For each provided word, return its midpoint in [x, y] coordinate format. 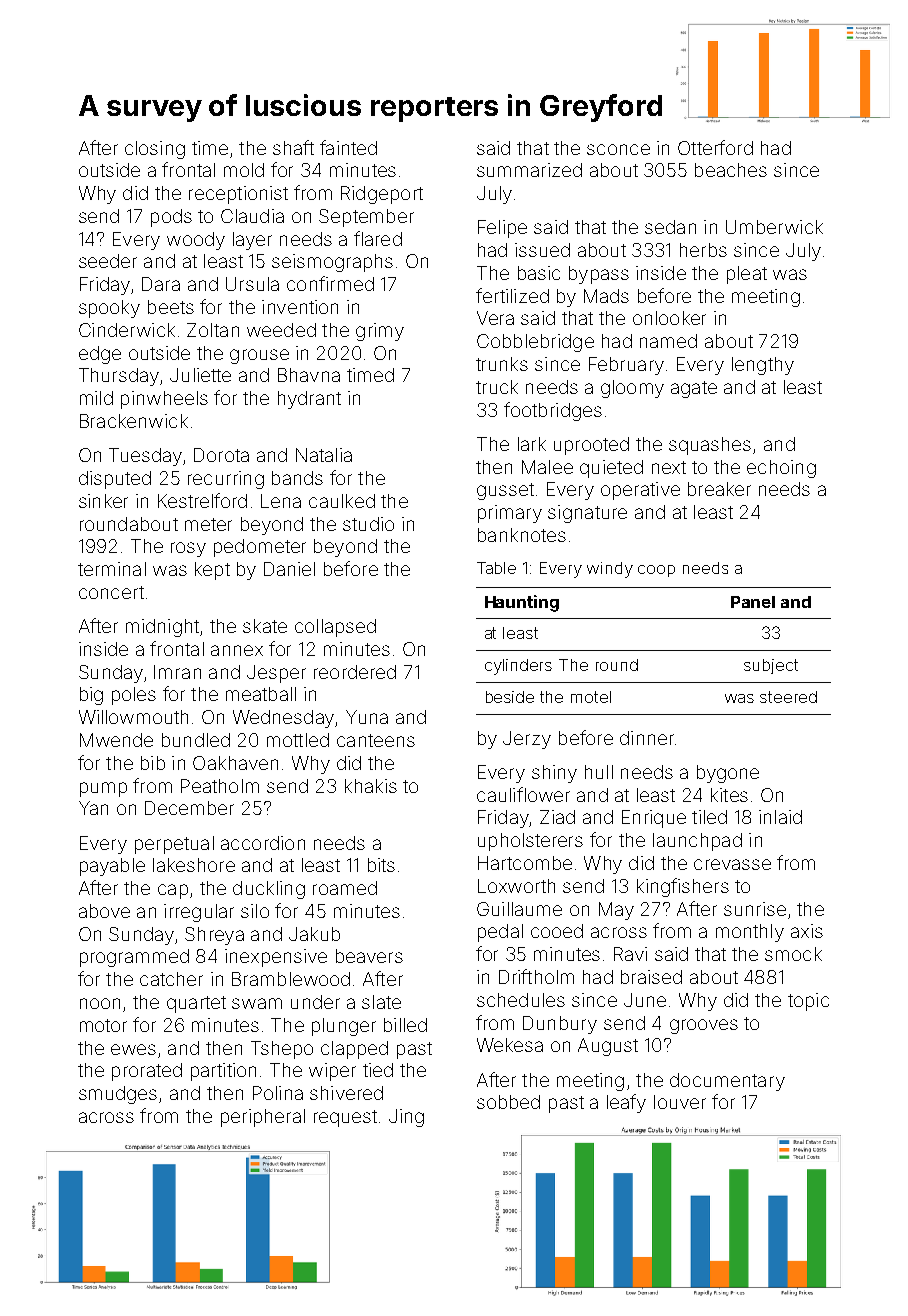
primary [510, 514]
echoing [781, 469]
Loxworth [516, 886]
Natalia [324, 455]
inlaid [780, 817]
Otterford [715, 147]
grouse [259, 356]
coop [656, 571]
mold [244, 170]
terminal [112, 569]
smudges [118, 1095]
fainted [348, 147]
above [104, 911]
